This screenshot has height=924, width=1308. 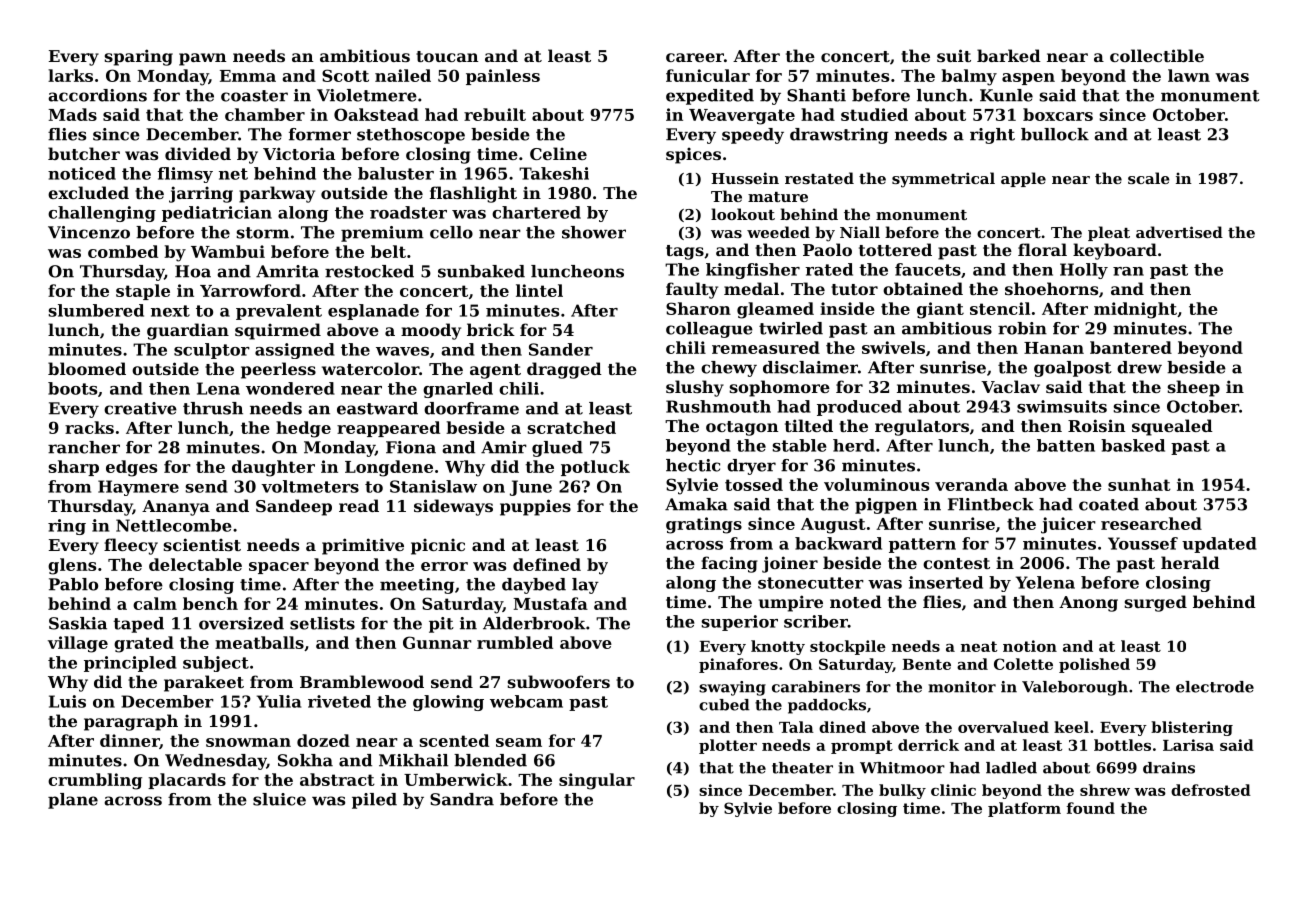 What do you see at coordinates (129, 740) in the screenshot?
I see `dinner` at bounding box center [129, 740].
